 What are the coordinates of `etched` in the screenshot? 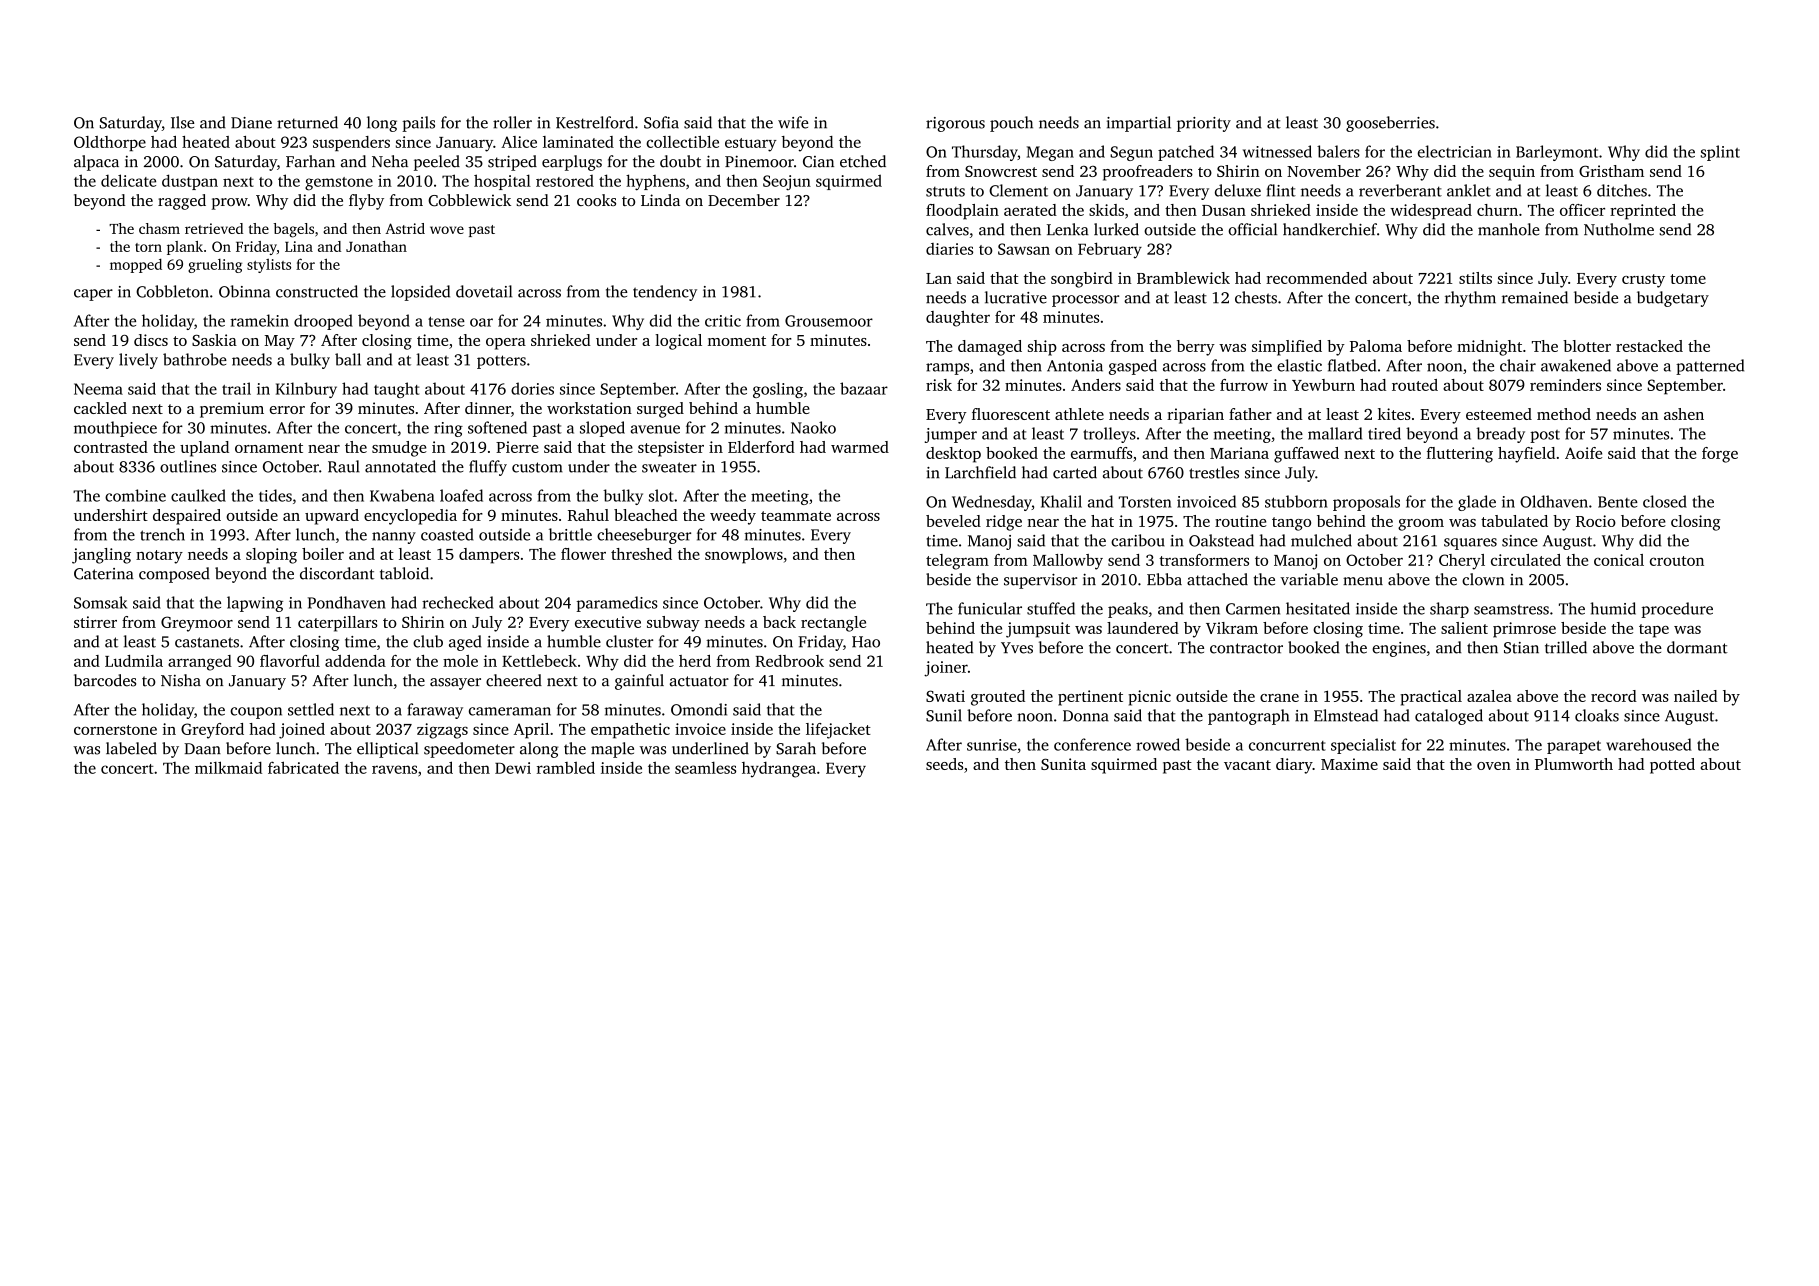 It's located at (863, 161).
